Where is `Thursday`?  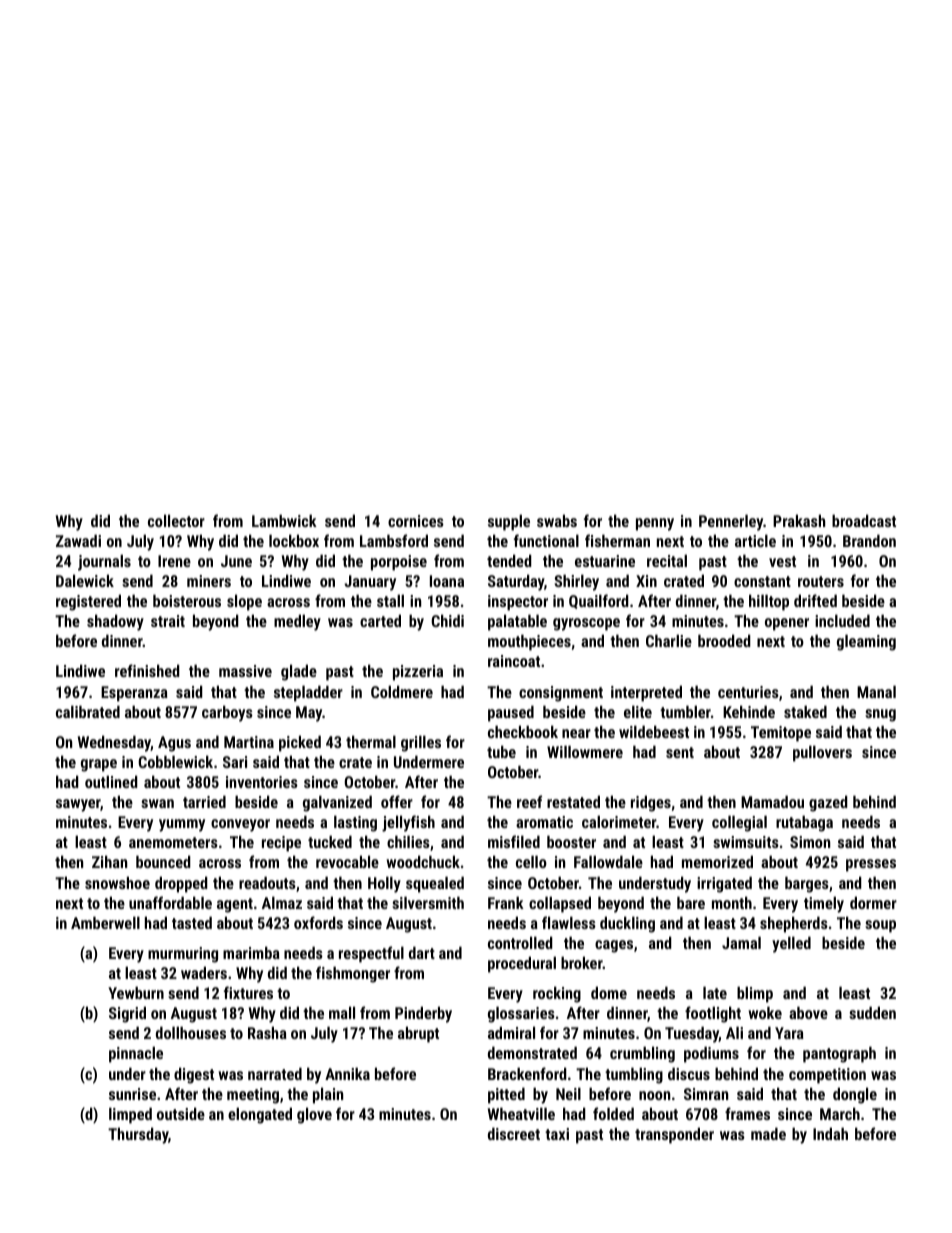 Thursday is located at coordinates (138, 1135).
